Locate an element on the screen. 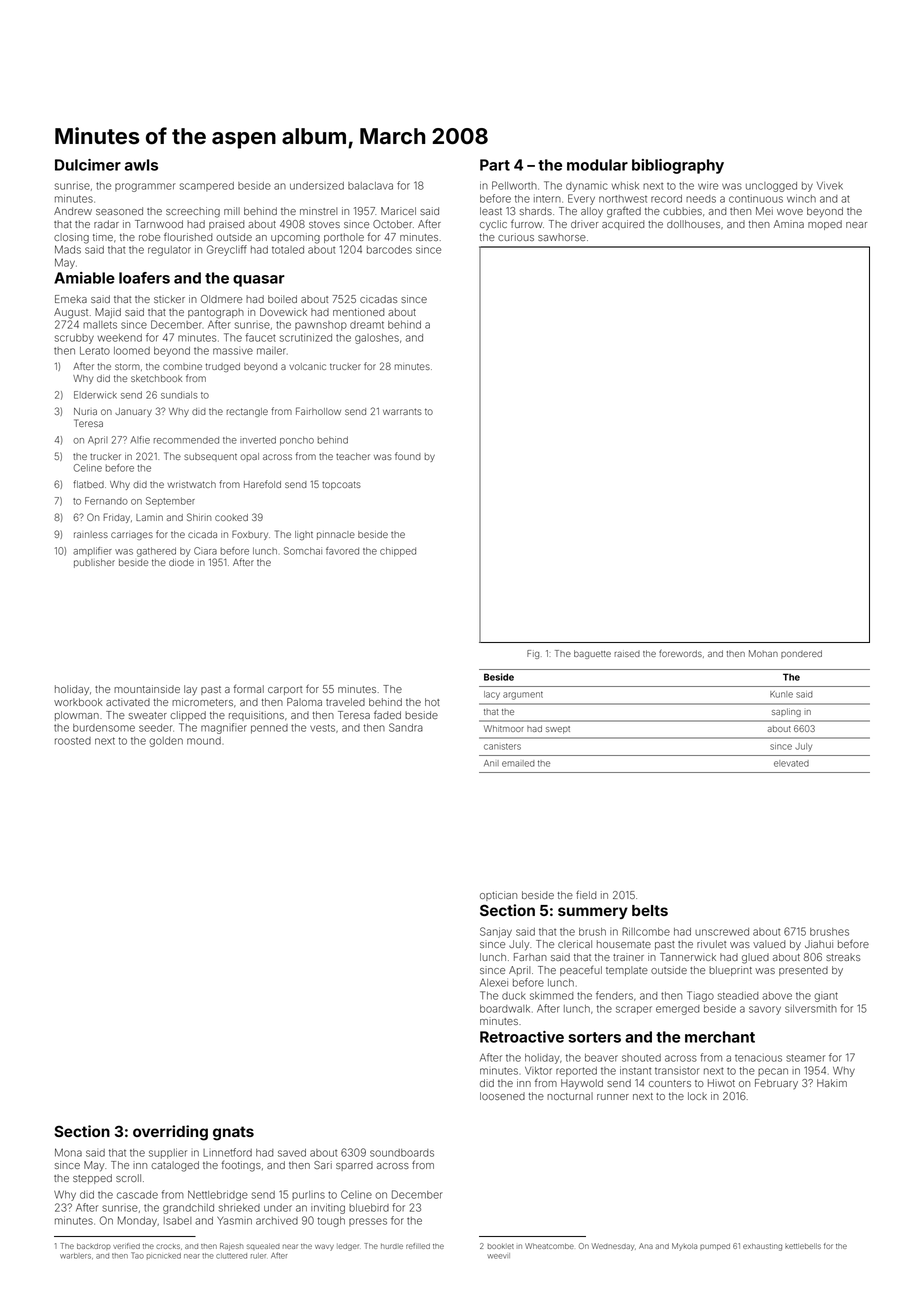 This screenshot has height=1308, width=924. vests is located at coordinates (322, 728).
